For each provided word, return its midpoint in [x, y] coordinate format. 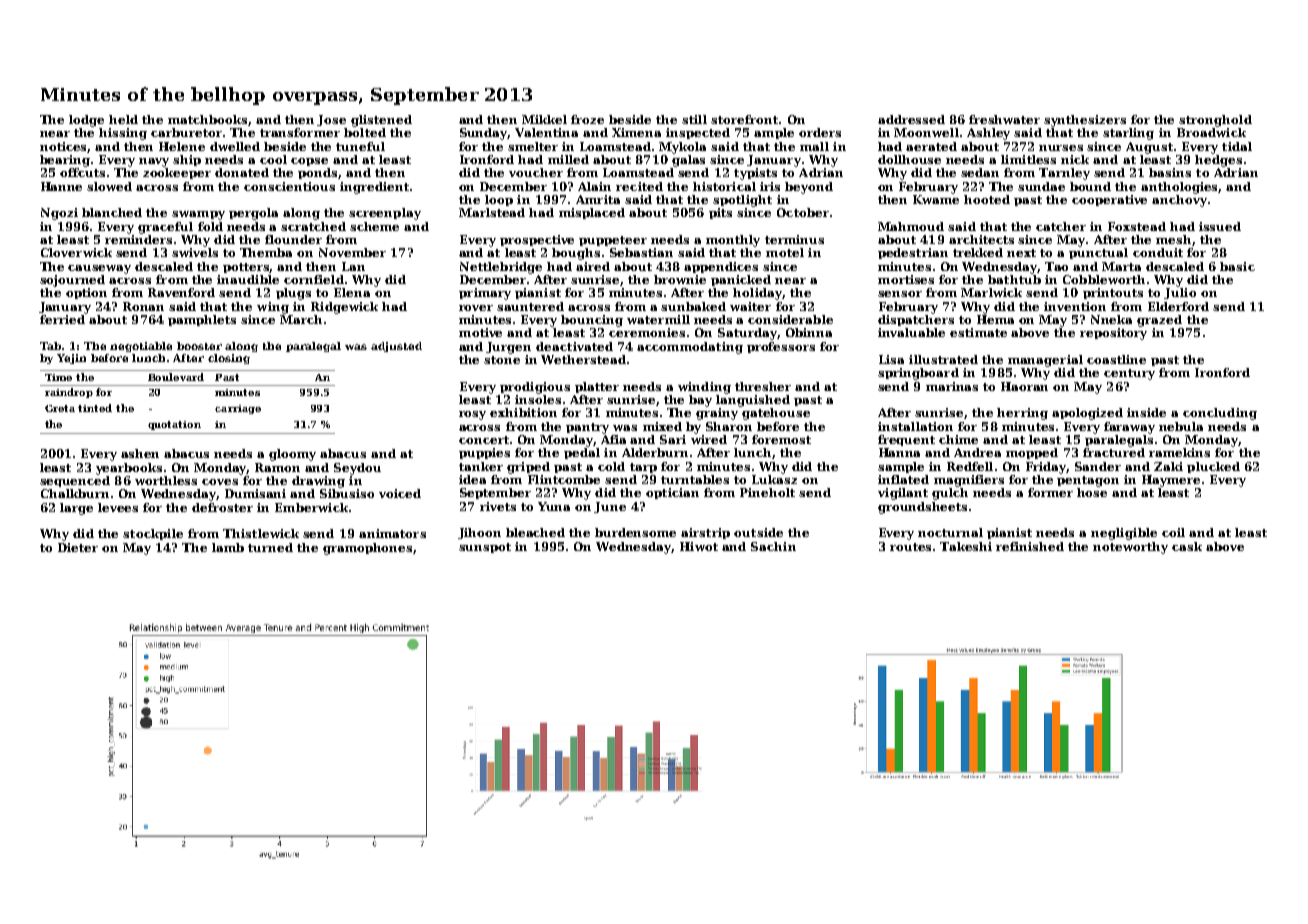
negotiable [141, 347]
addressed [911, 119]
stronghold [1215, 121]
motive [480, 332]
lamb [228, 547]
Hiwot [699, 546]
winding [704, 388]
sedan [980, 172]
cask [1187, 546]
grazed [1159, 321]
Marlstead [492, 212]
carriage [238, 409]
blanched [112, 212]
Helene [182, 146]
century [1129, 374]
